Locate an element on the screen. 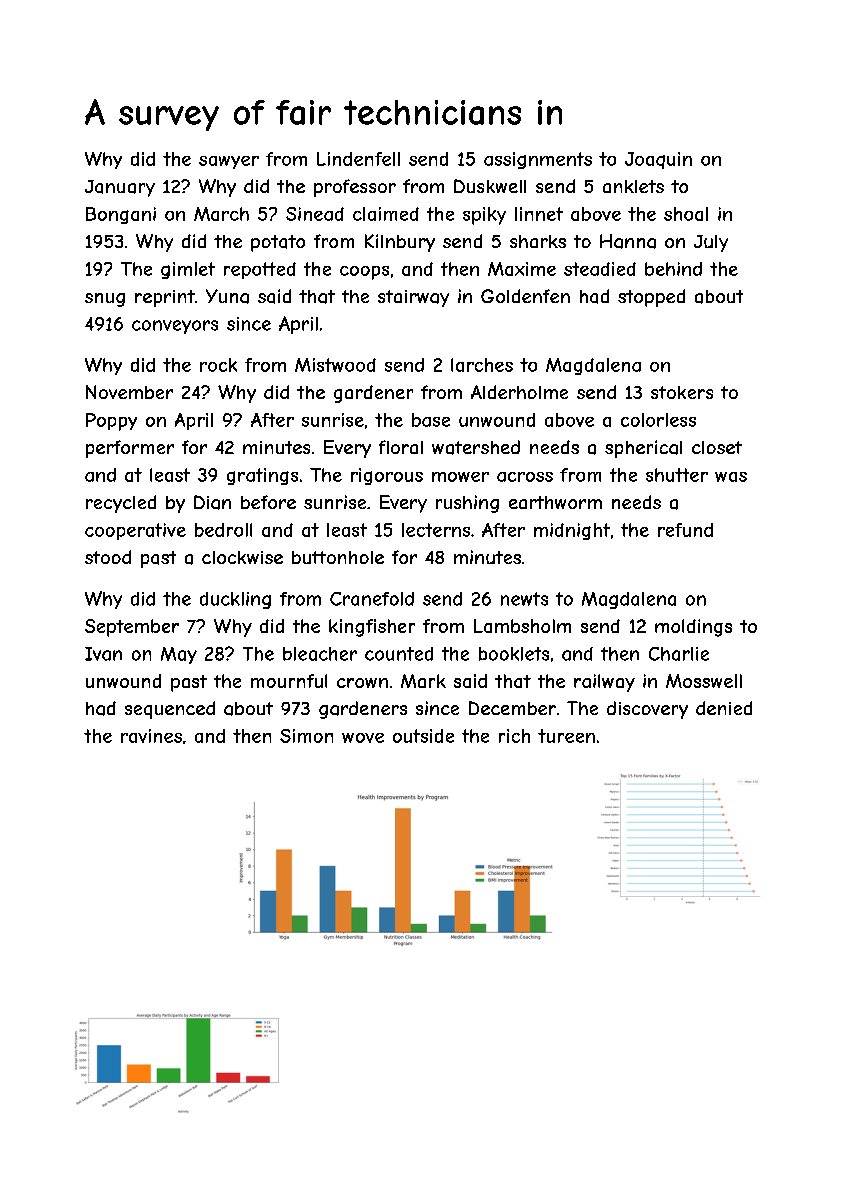 This screenshot has height=1200, width=846. rigorous is located at coordinates (387, 476).
